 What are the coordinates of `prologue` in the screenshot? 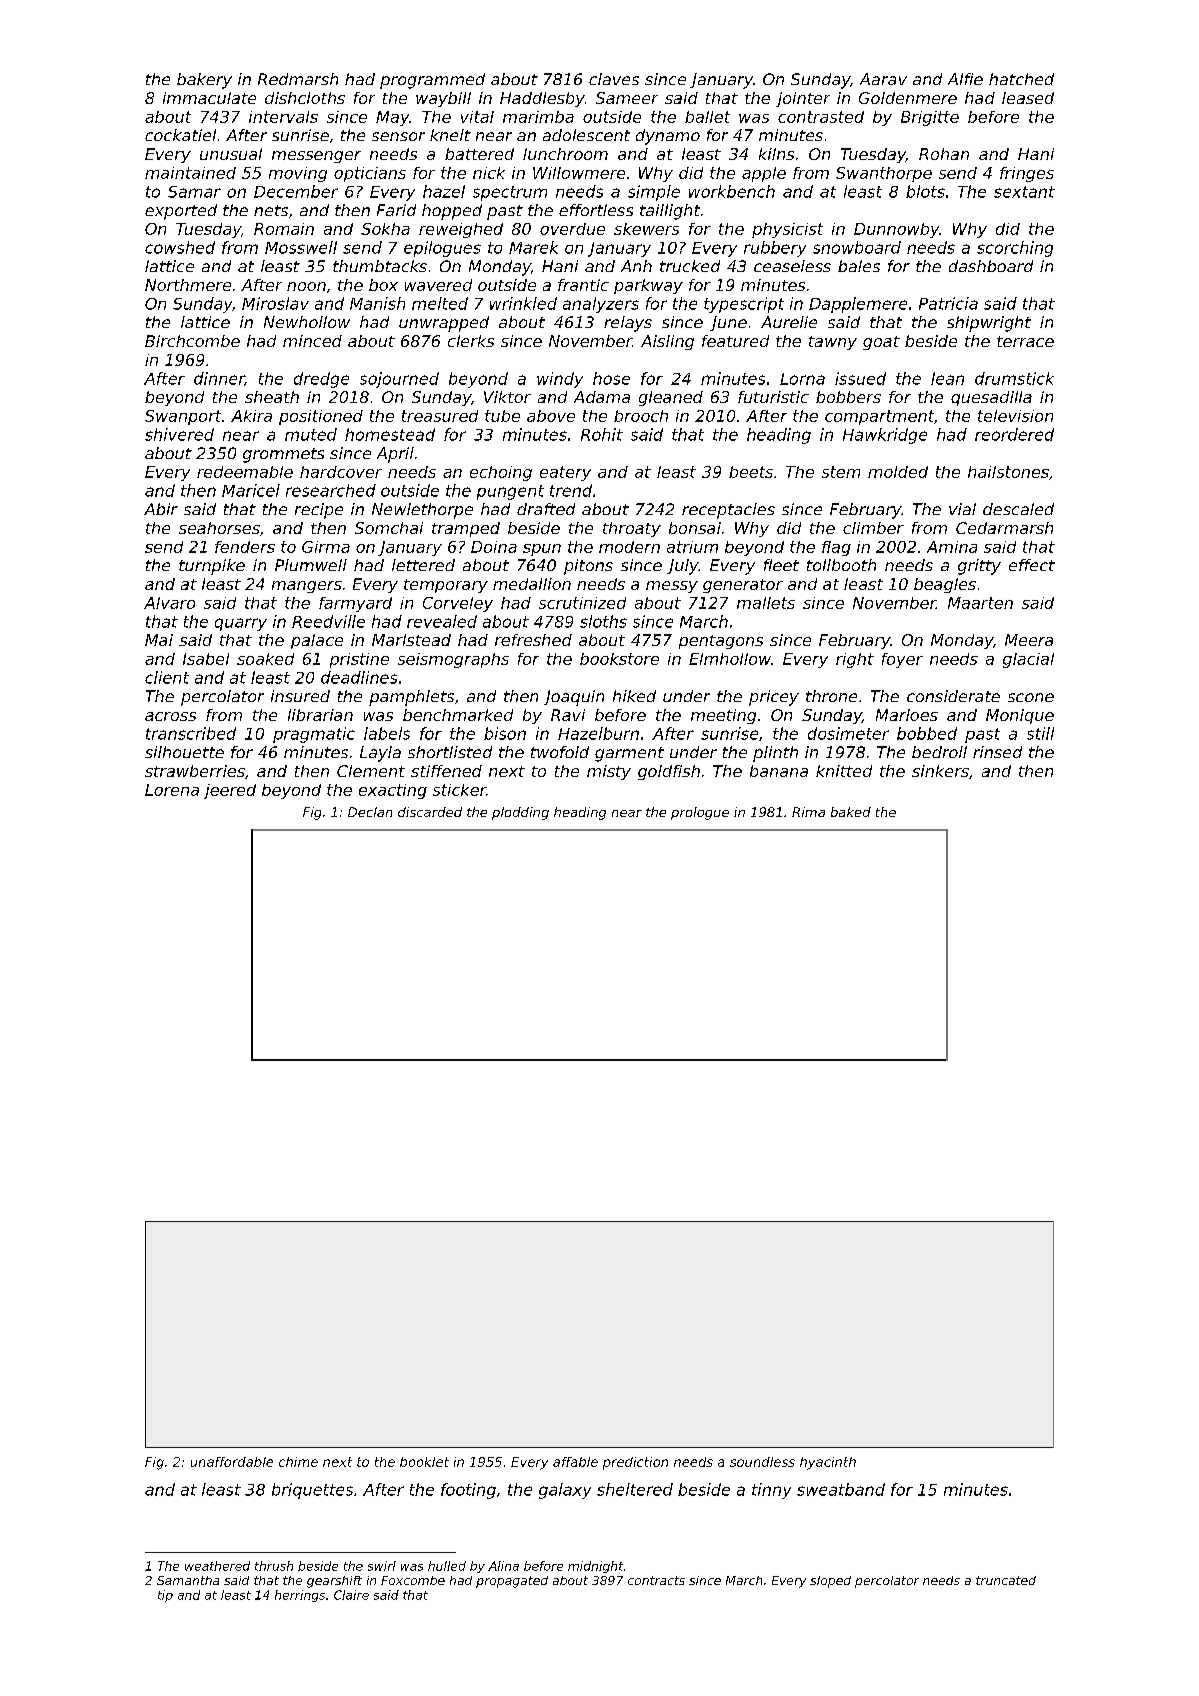 It's located at (700, 813).
